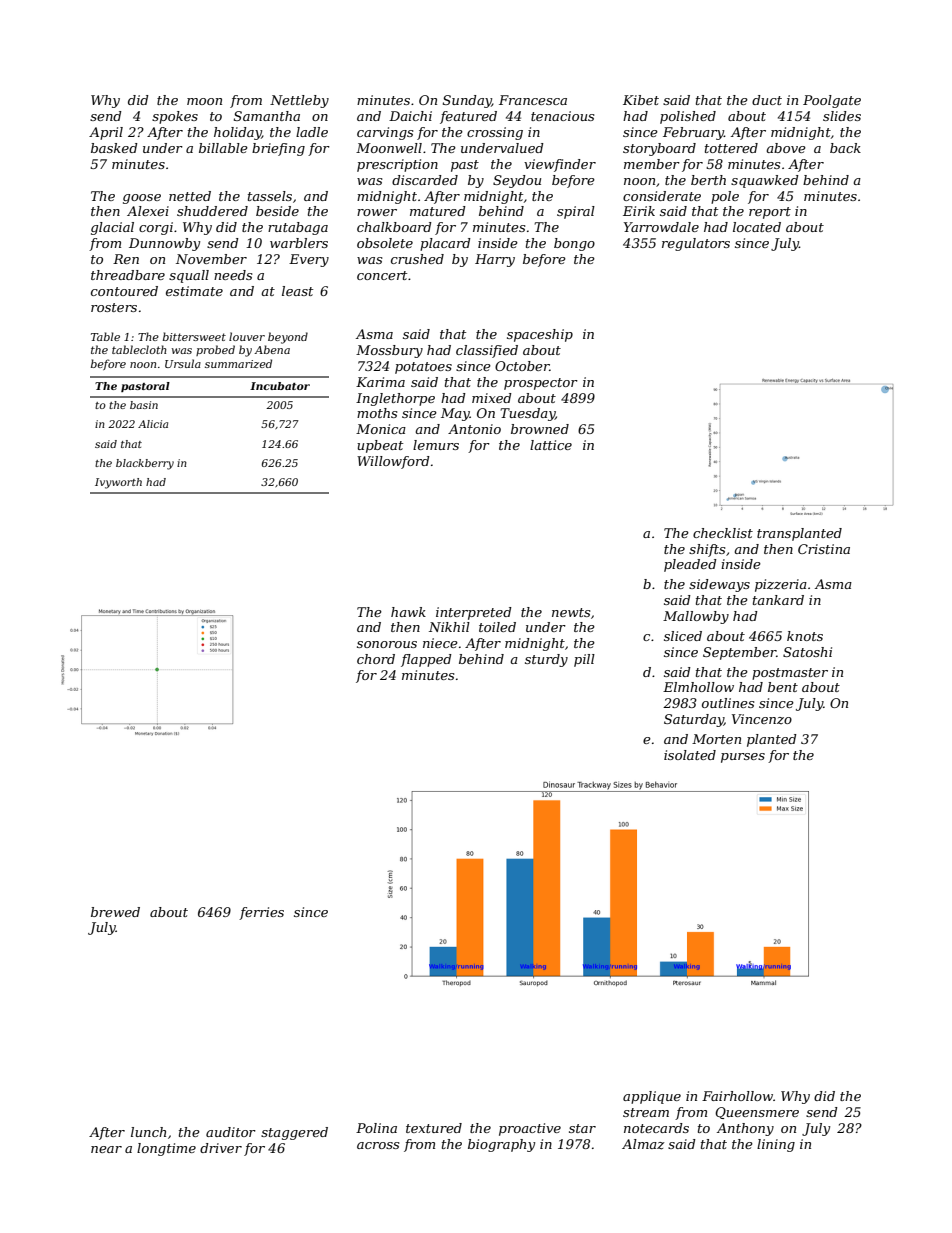 The width and height of the screenshot is (952, 1233). Describe the element at coordinates (492, 398) in the screenshot. I see `mixed` at that location.
